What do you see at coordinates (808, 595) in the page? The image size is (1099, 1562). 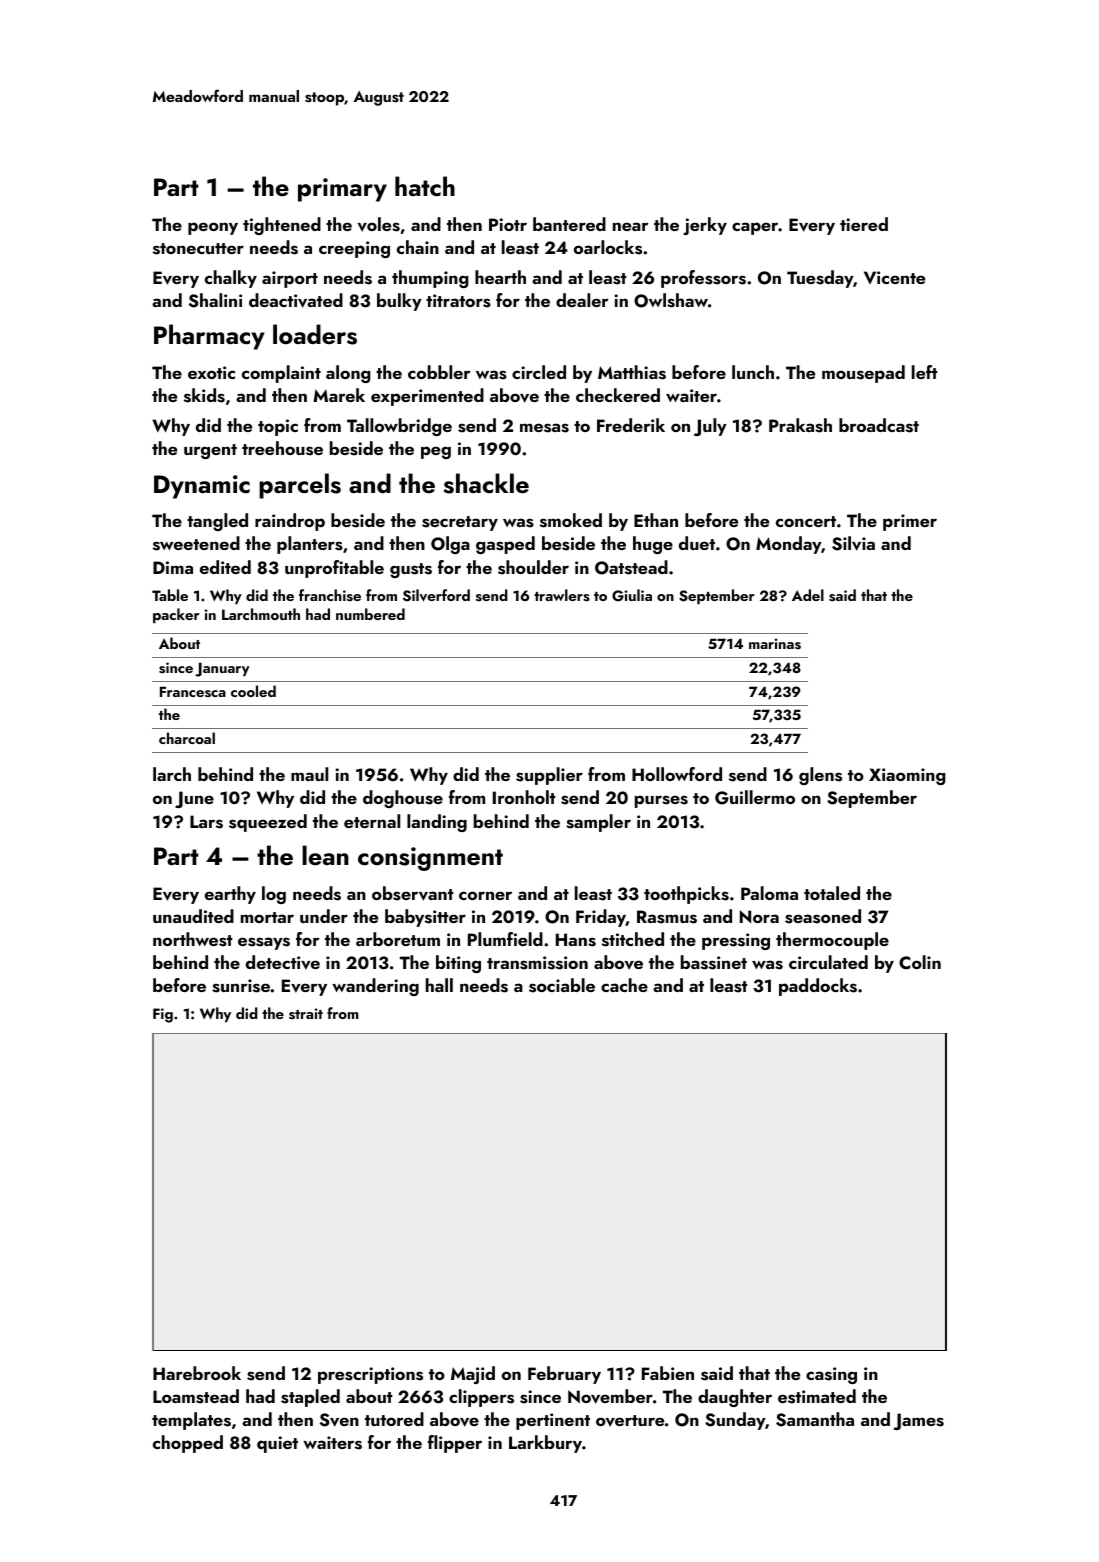 I see `Adel` at bounding box center [808, 595].
